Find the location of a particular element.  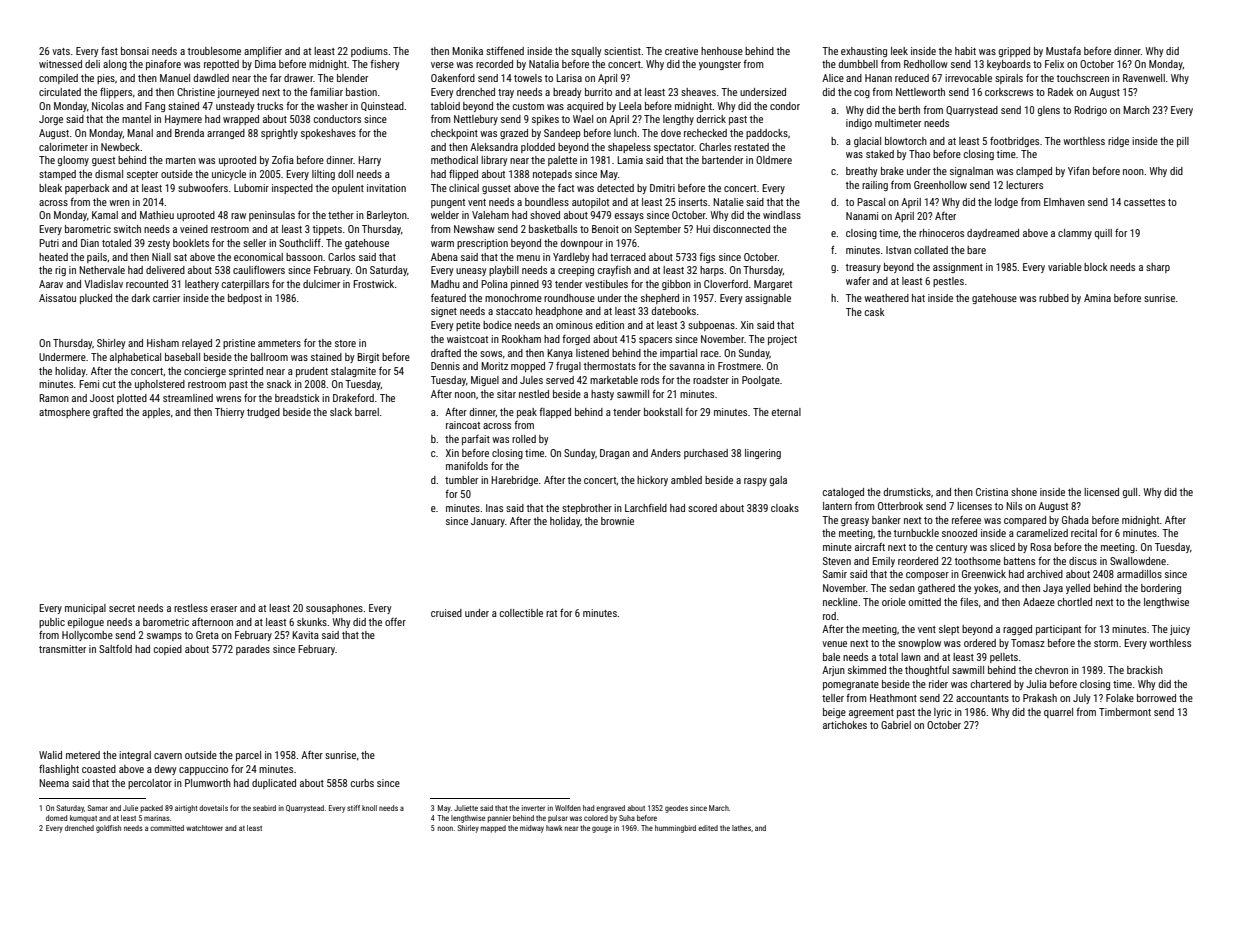

plucked is located at coordinates (96, 299).
